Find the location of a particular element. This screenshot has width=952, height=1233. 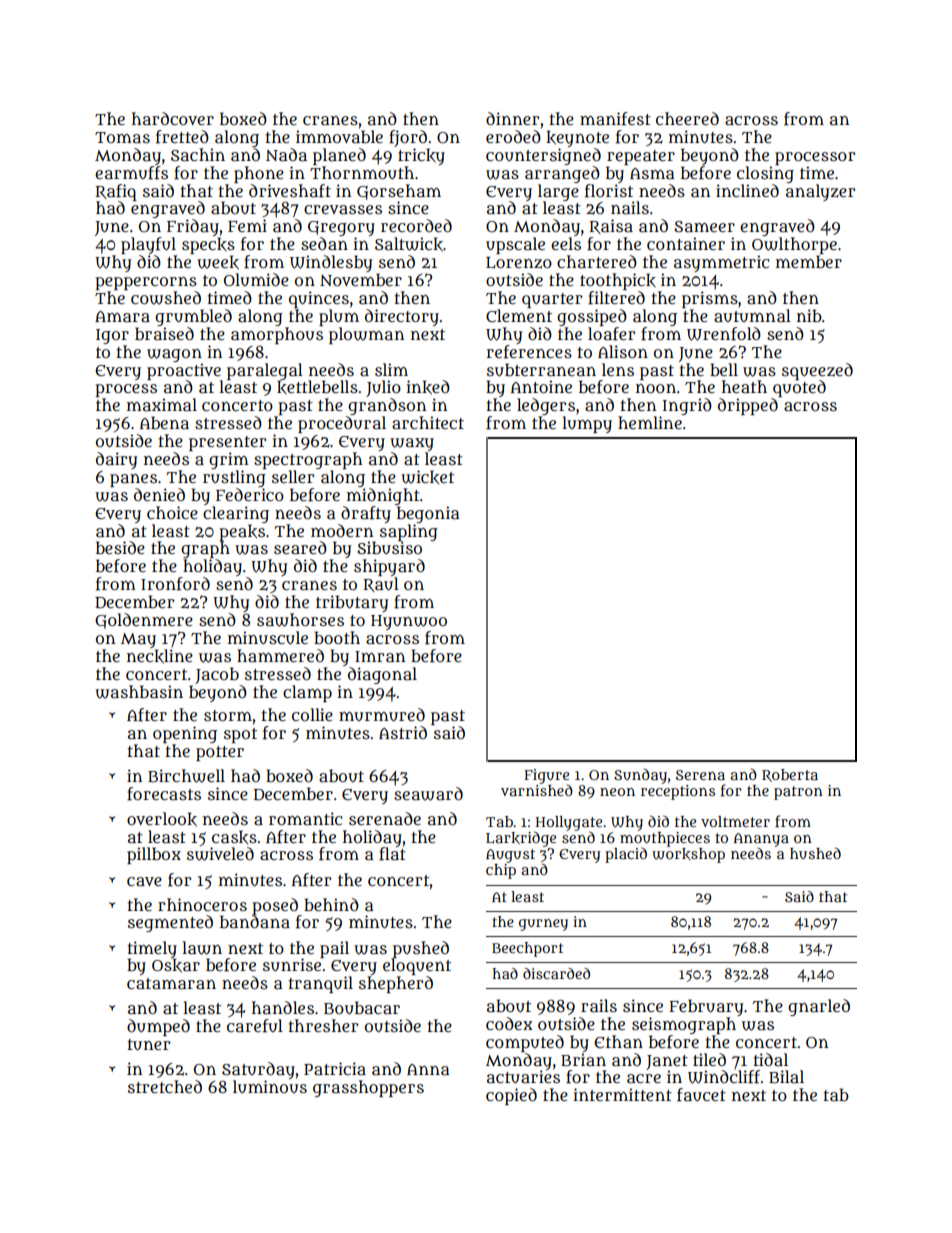

hardcover is located at coordinates (173, 118).
